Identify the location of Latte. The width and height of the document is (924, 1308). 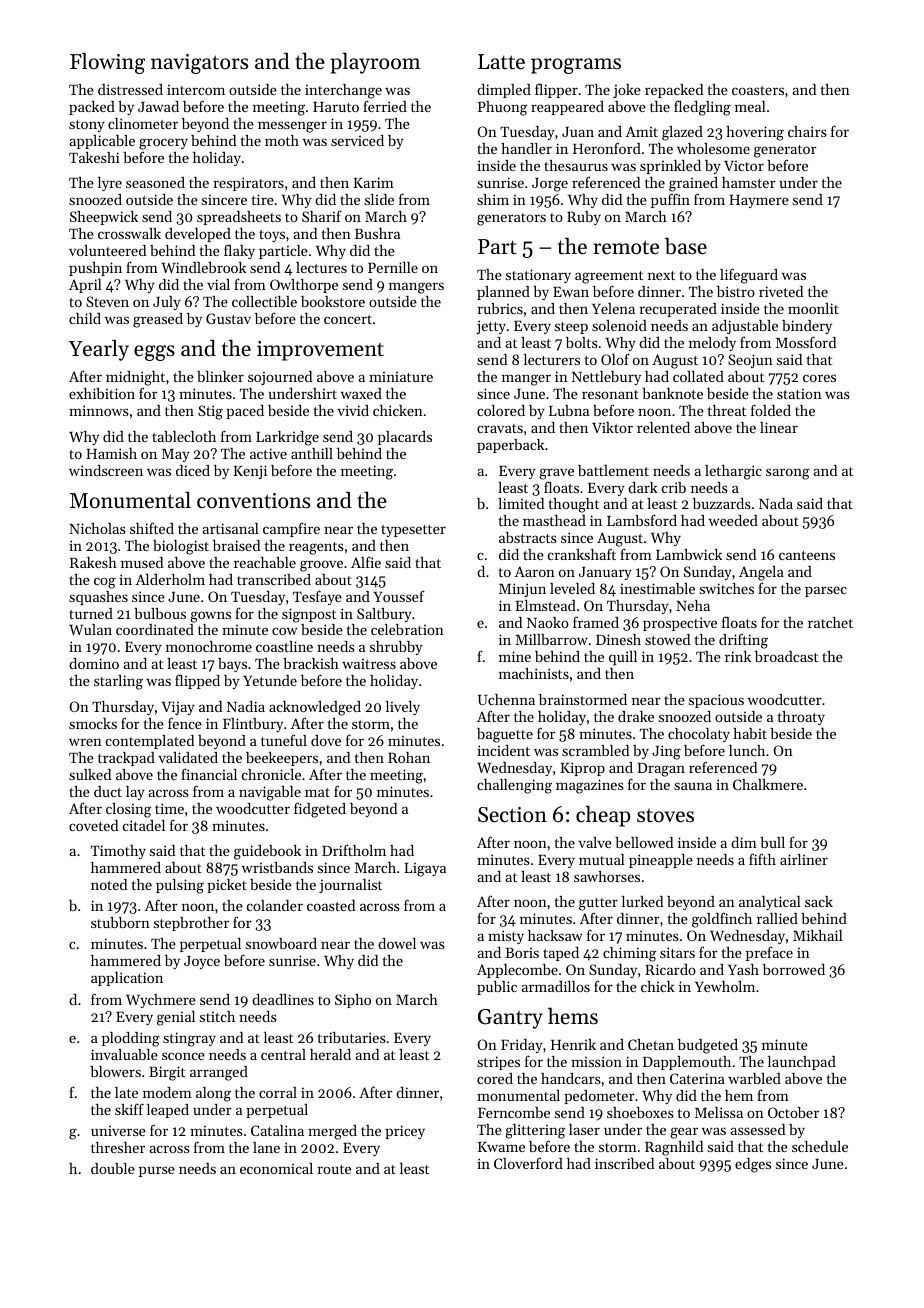
(501, 62).
